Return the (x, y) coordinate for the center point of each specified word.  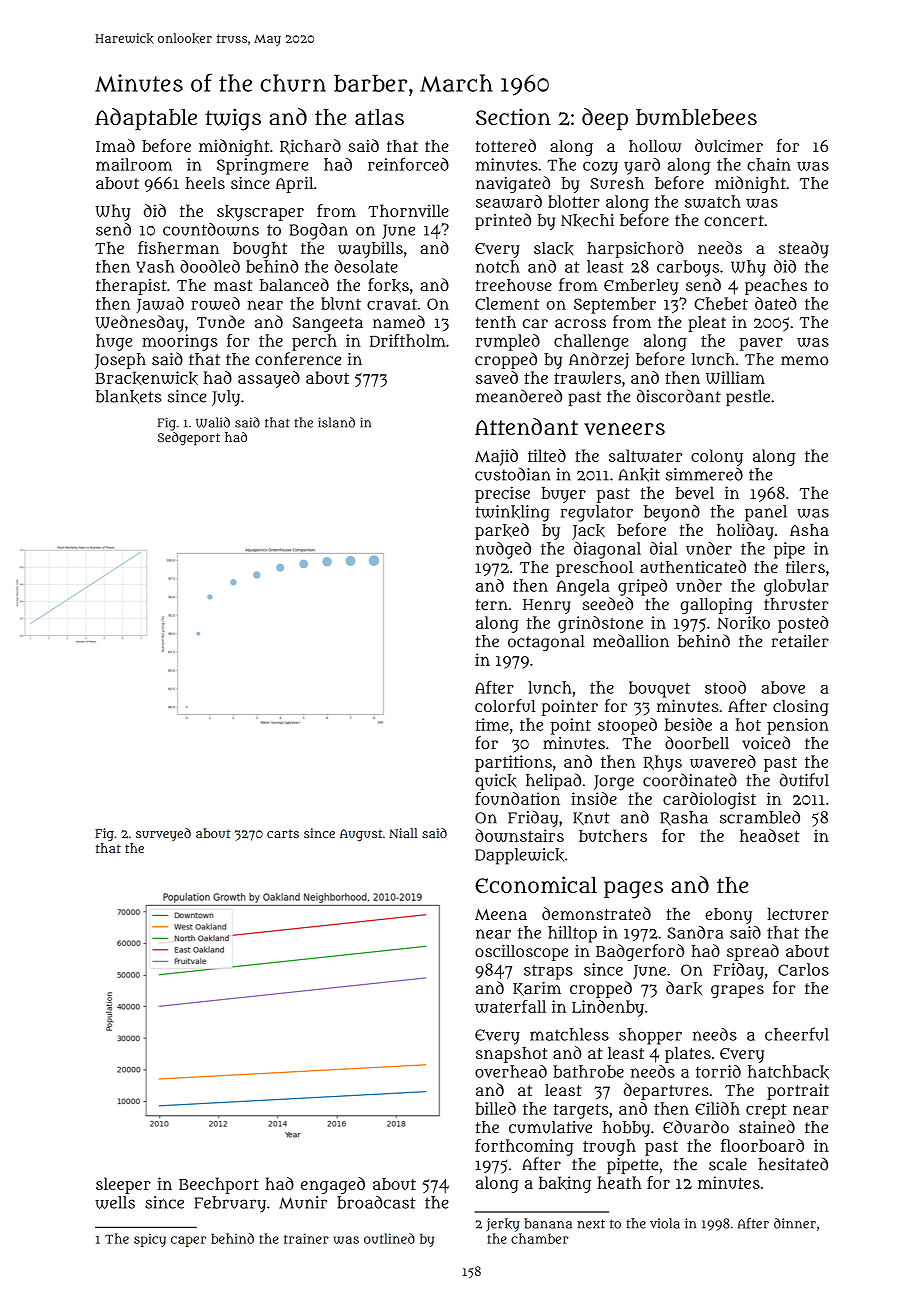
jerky (503, 1225)
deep (605, 119)
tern (492, 604)
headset (770, 835)
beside (688, 724)
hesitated (793, 1164)
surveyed (163, 834)
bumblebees (696, 117)
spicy (150, 1240)
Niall (403, 833)
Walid (213, 422)
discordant (679, 396)
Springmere (262, 166)
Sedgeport (189, 438)
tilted (547, 455)
